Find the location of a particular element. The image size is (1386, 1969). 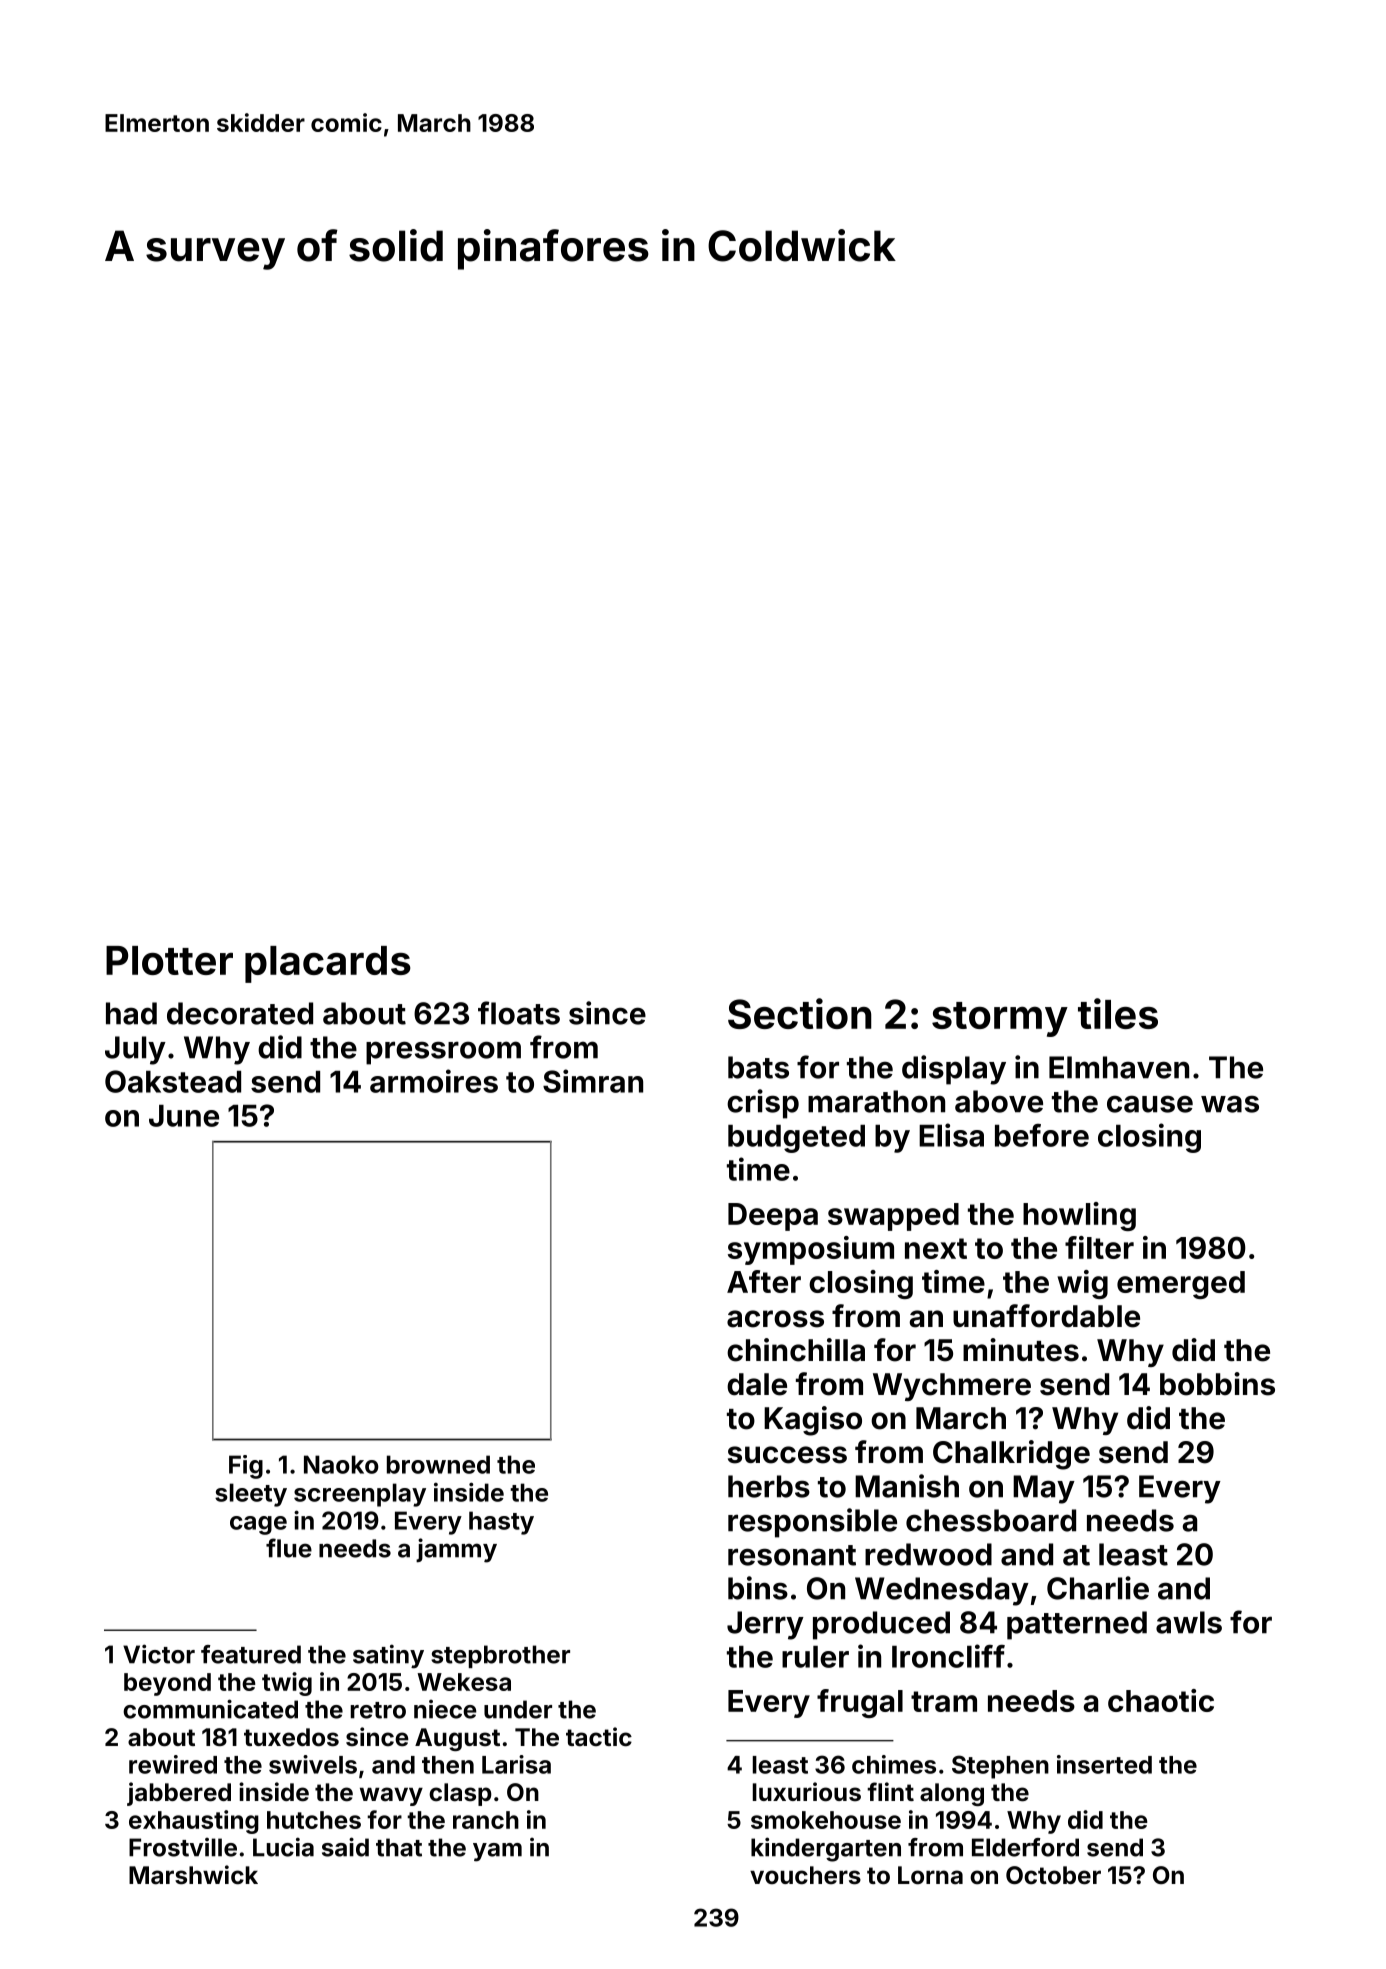

Fig is located at coordinates (246, 1467).
